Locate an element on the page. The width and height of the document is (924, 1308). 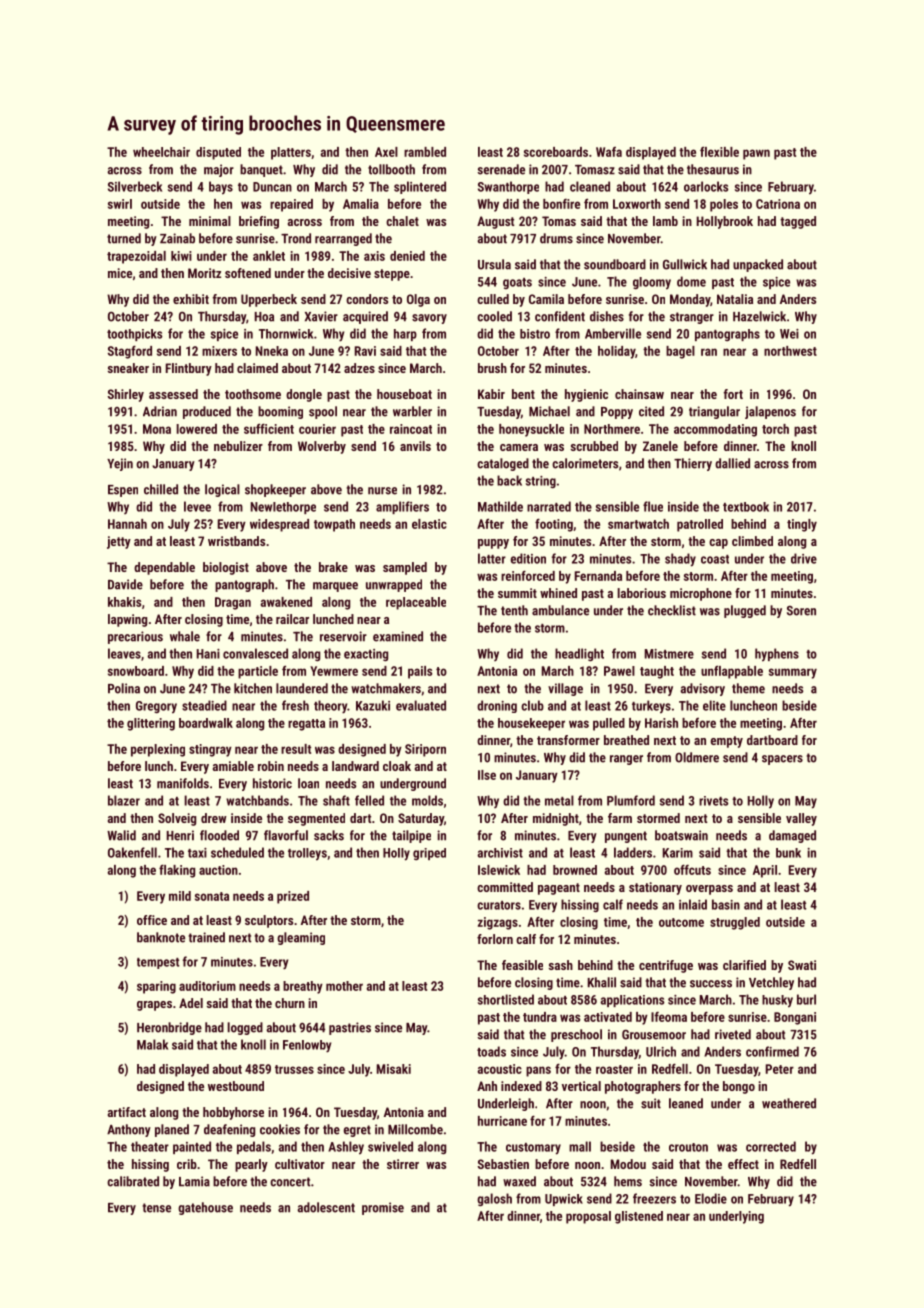
stationary is located at coordinates (655, 888).
